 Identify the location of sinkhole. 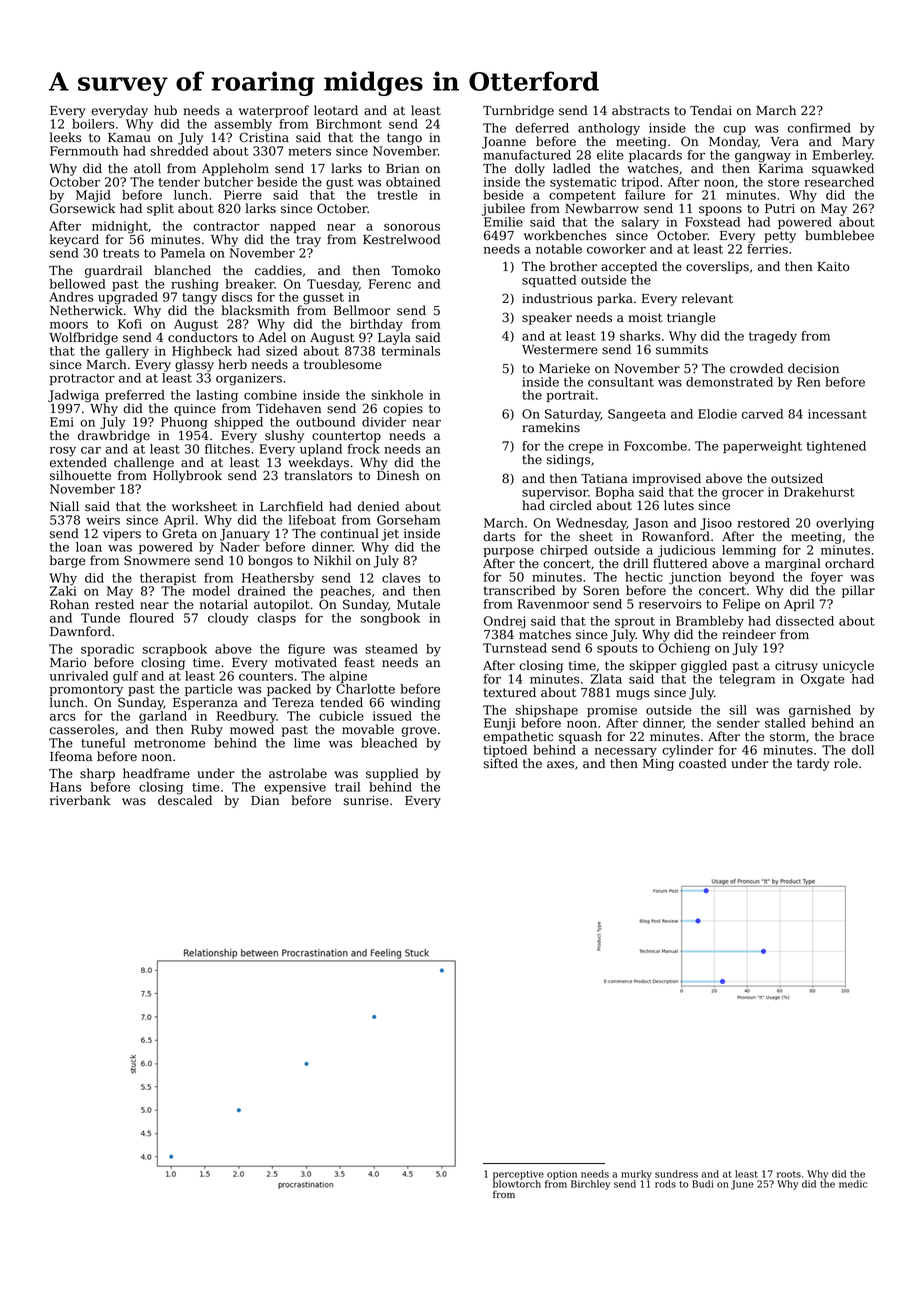
(397, 395).
